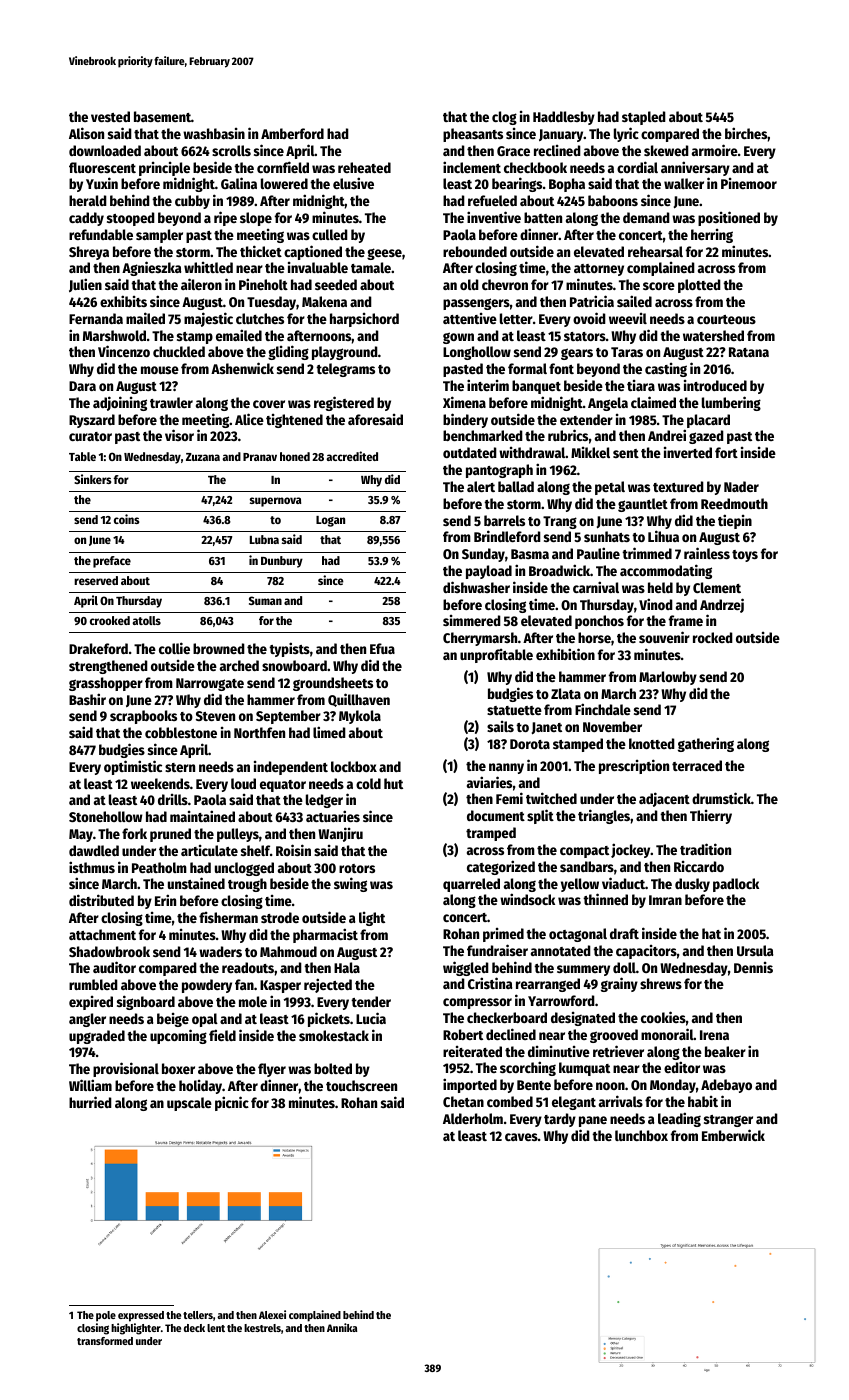 This screenshot has width=849, height=1400. Describe the element at coordinates (695, 168) in the screenshot. I see `anniversary` at that location.
